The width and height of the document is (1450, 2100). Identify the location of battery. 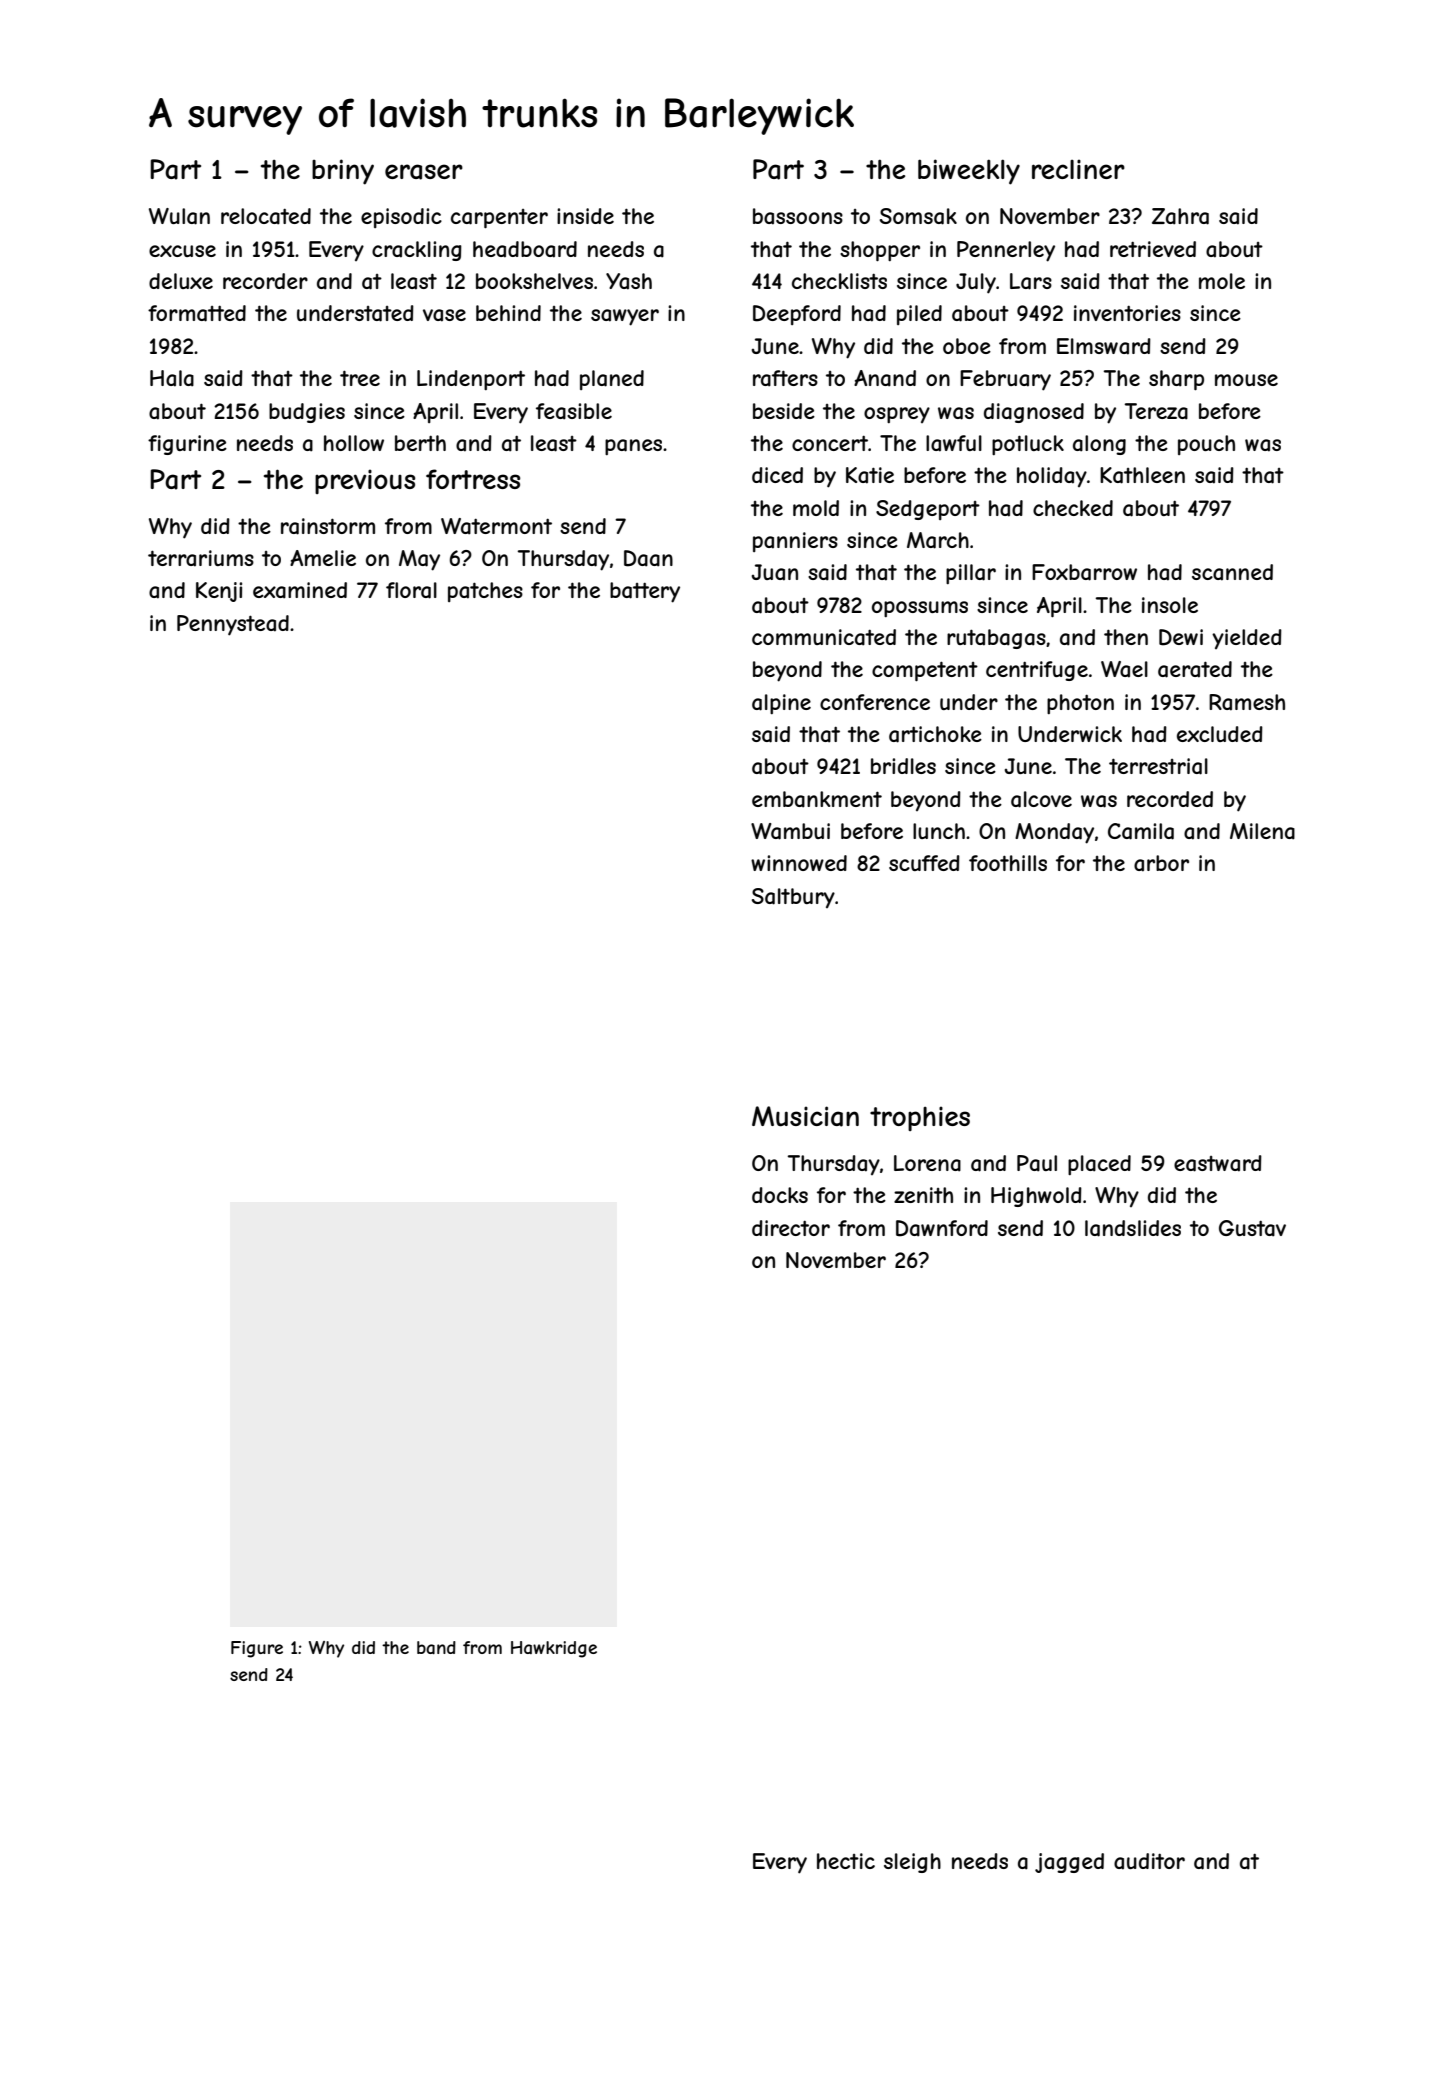
(645, 592).
